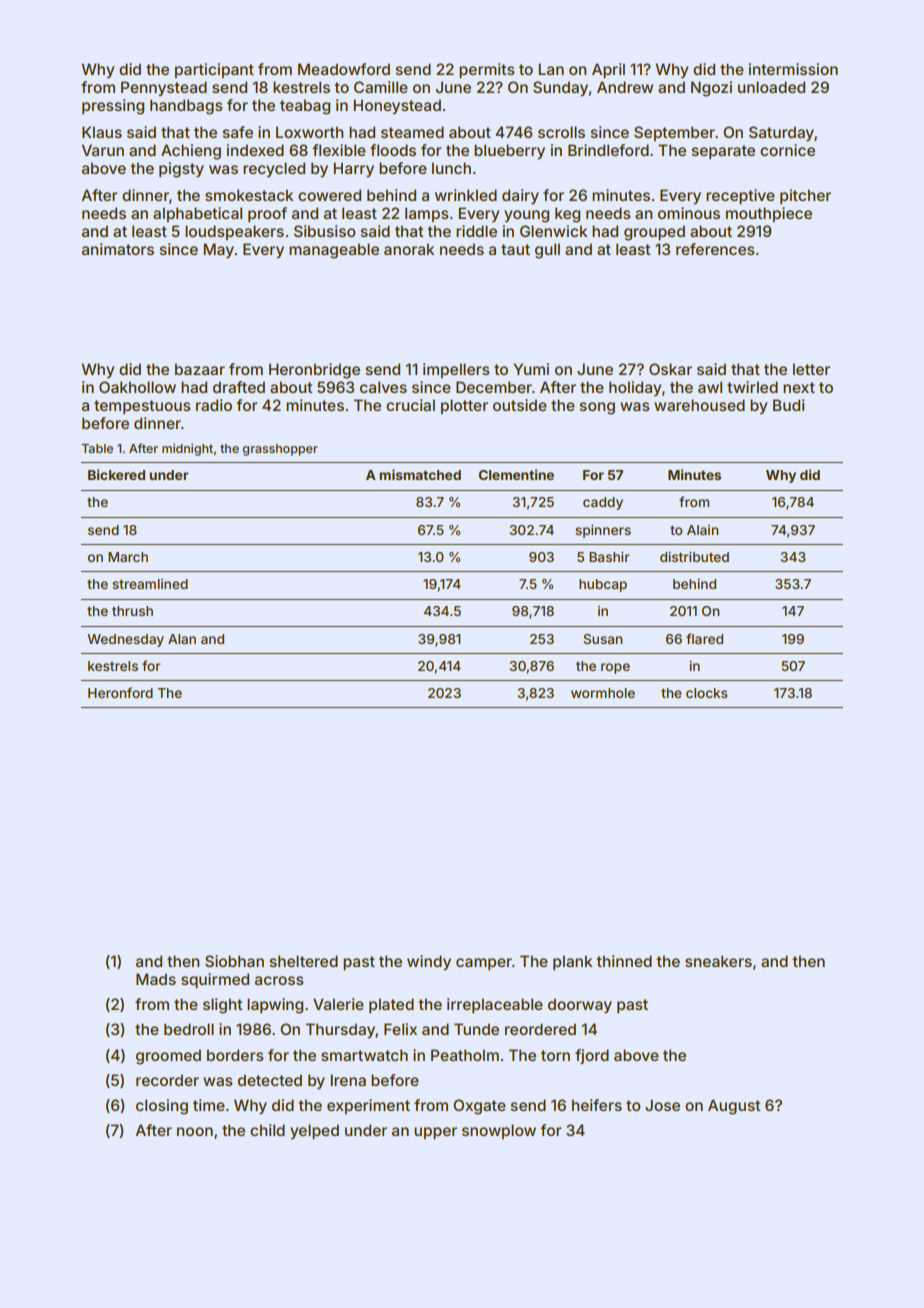 Image resolution: width=924 pixels, height=1308 pixels. I want to click on permits, so click(487, 70).
